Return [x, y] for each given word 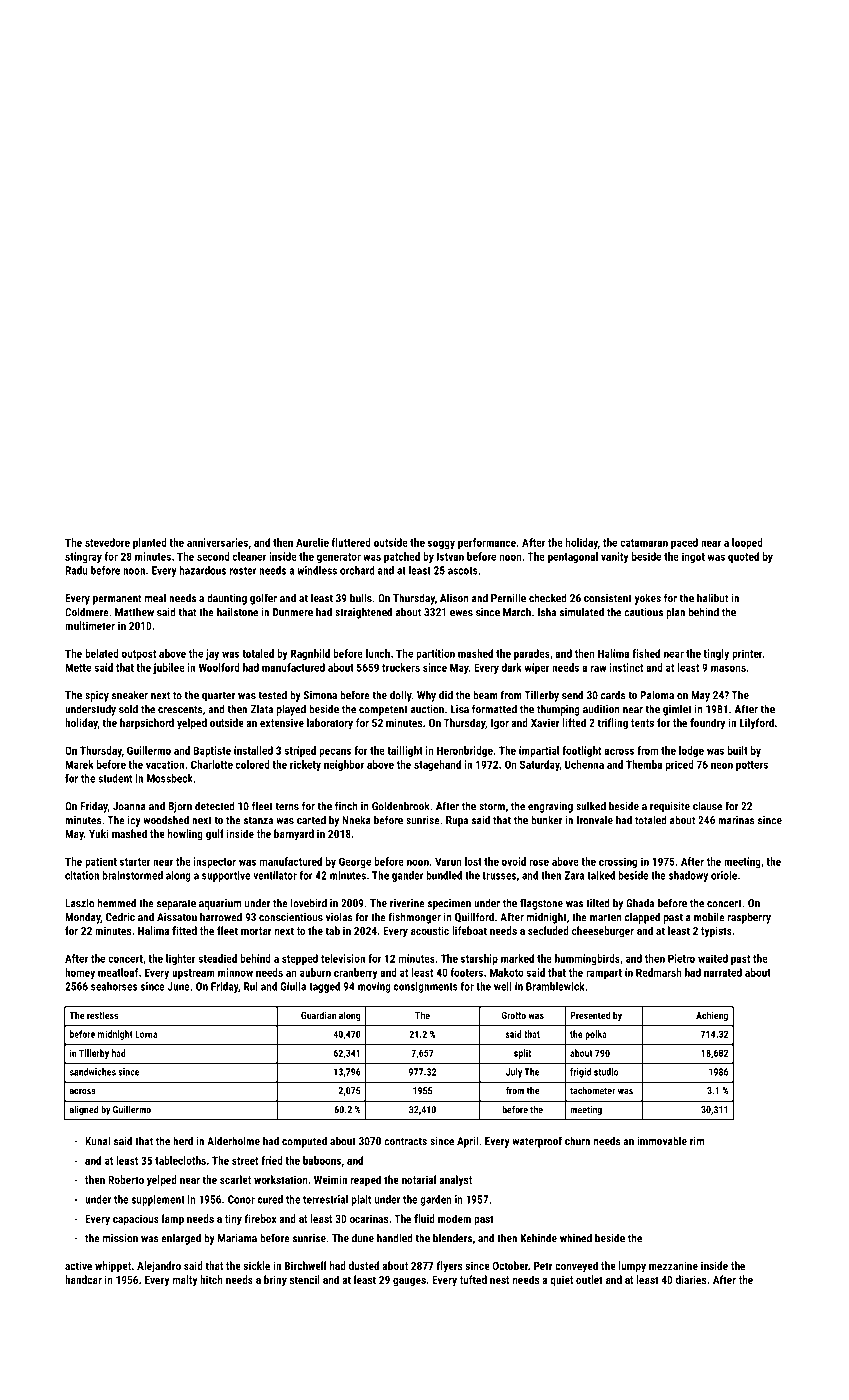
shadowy [688, 876]
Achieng [712, 1016]
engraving [550, 807]
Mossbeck [170, 778]
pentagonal [573, 557]
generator [339, 558]
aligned [84, 1111]
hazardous [203, 570]
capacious [136, 1220]
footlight [581, 751]
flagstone [541, 904]
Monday [83, 918]
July [514, 1073]
